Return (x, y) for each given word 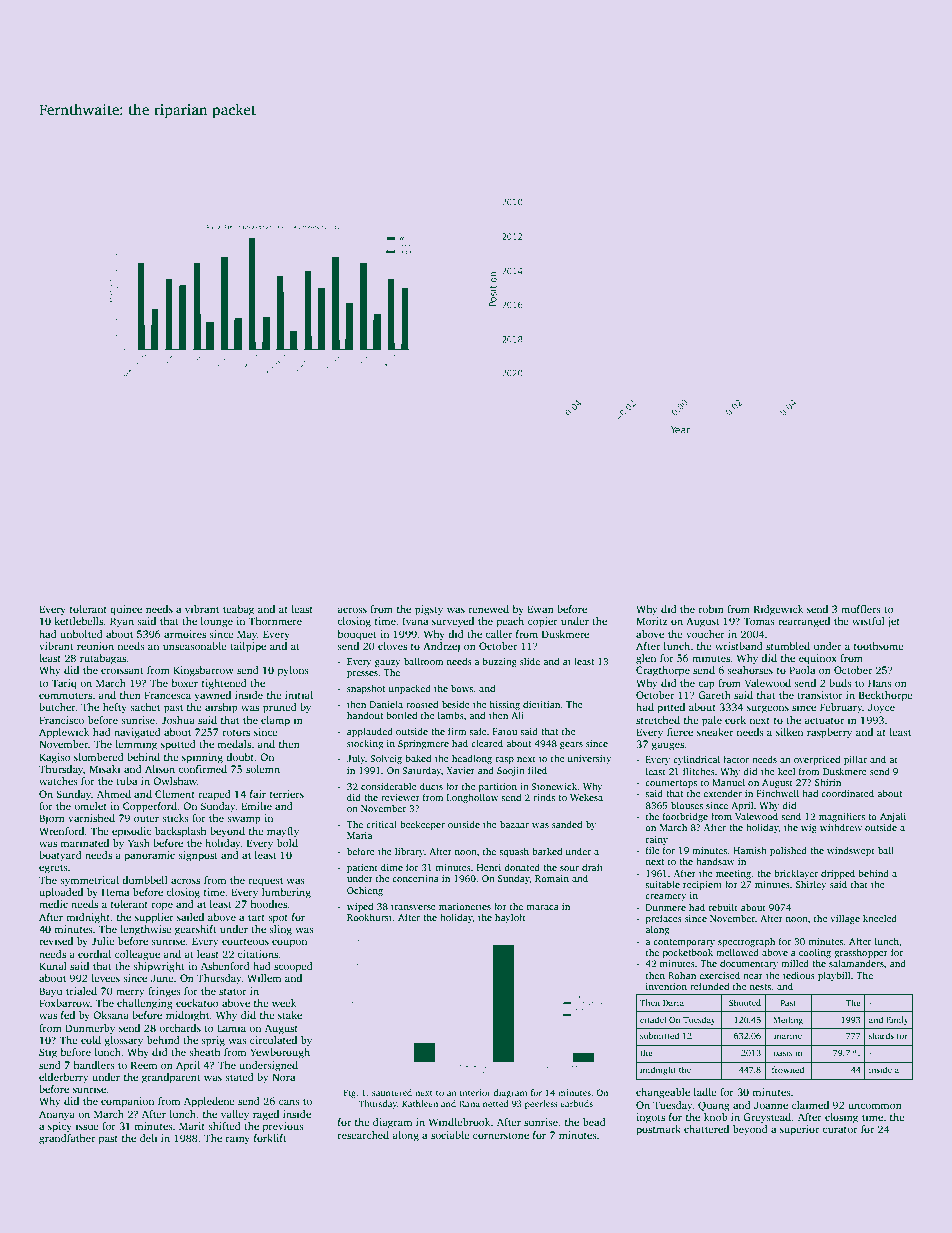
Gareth (714, 695)
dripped (838, 874)
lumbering (286, 893)
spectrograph (746, 942)
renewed (488, 609)
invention (666, 986)
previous (283, 1127)
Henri (489, 867)
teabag (238, 610)
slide (530, 661)
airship (221, 708)
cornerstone (501, 1135)
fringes (164, 992)
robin (711, 609)
